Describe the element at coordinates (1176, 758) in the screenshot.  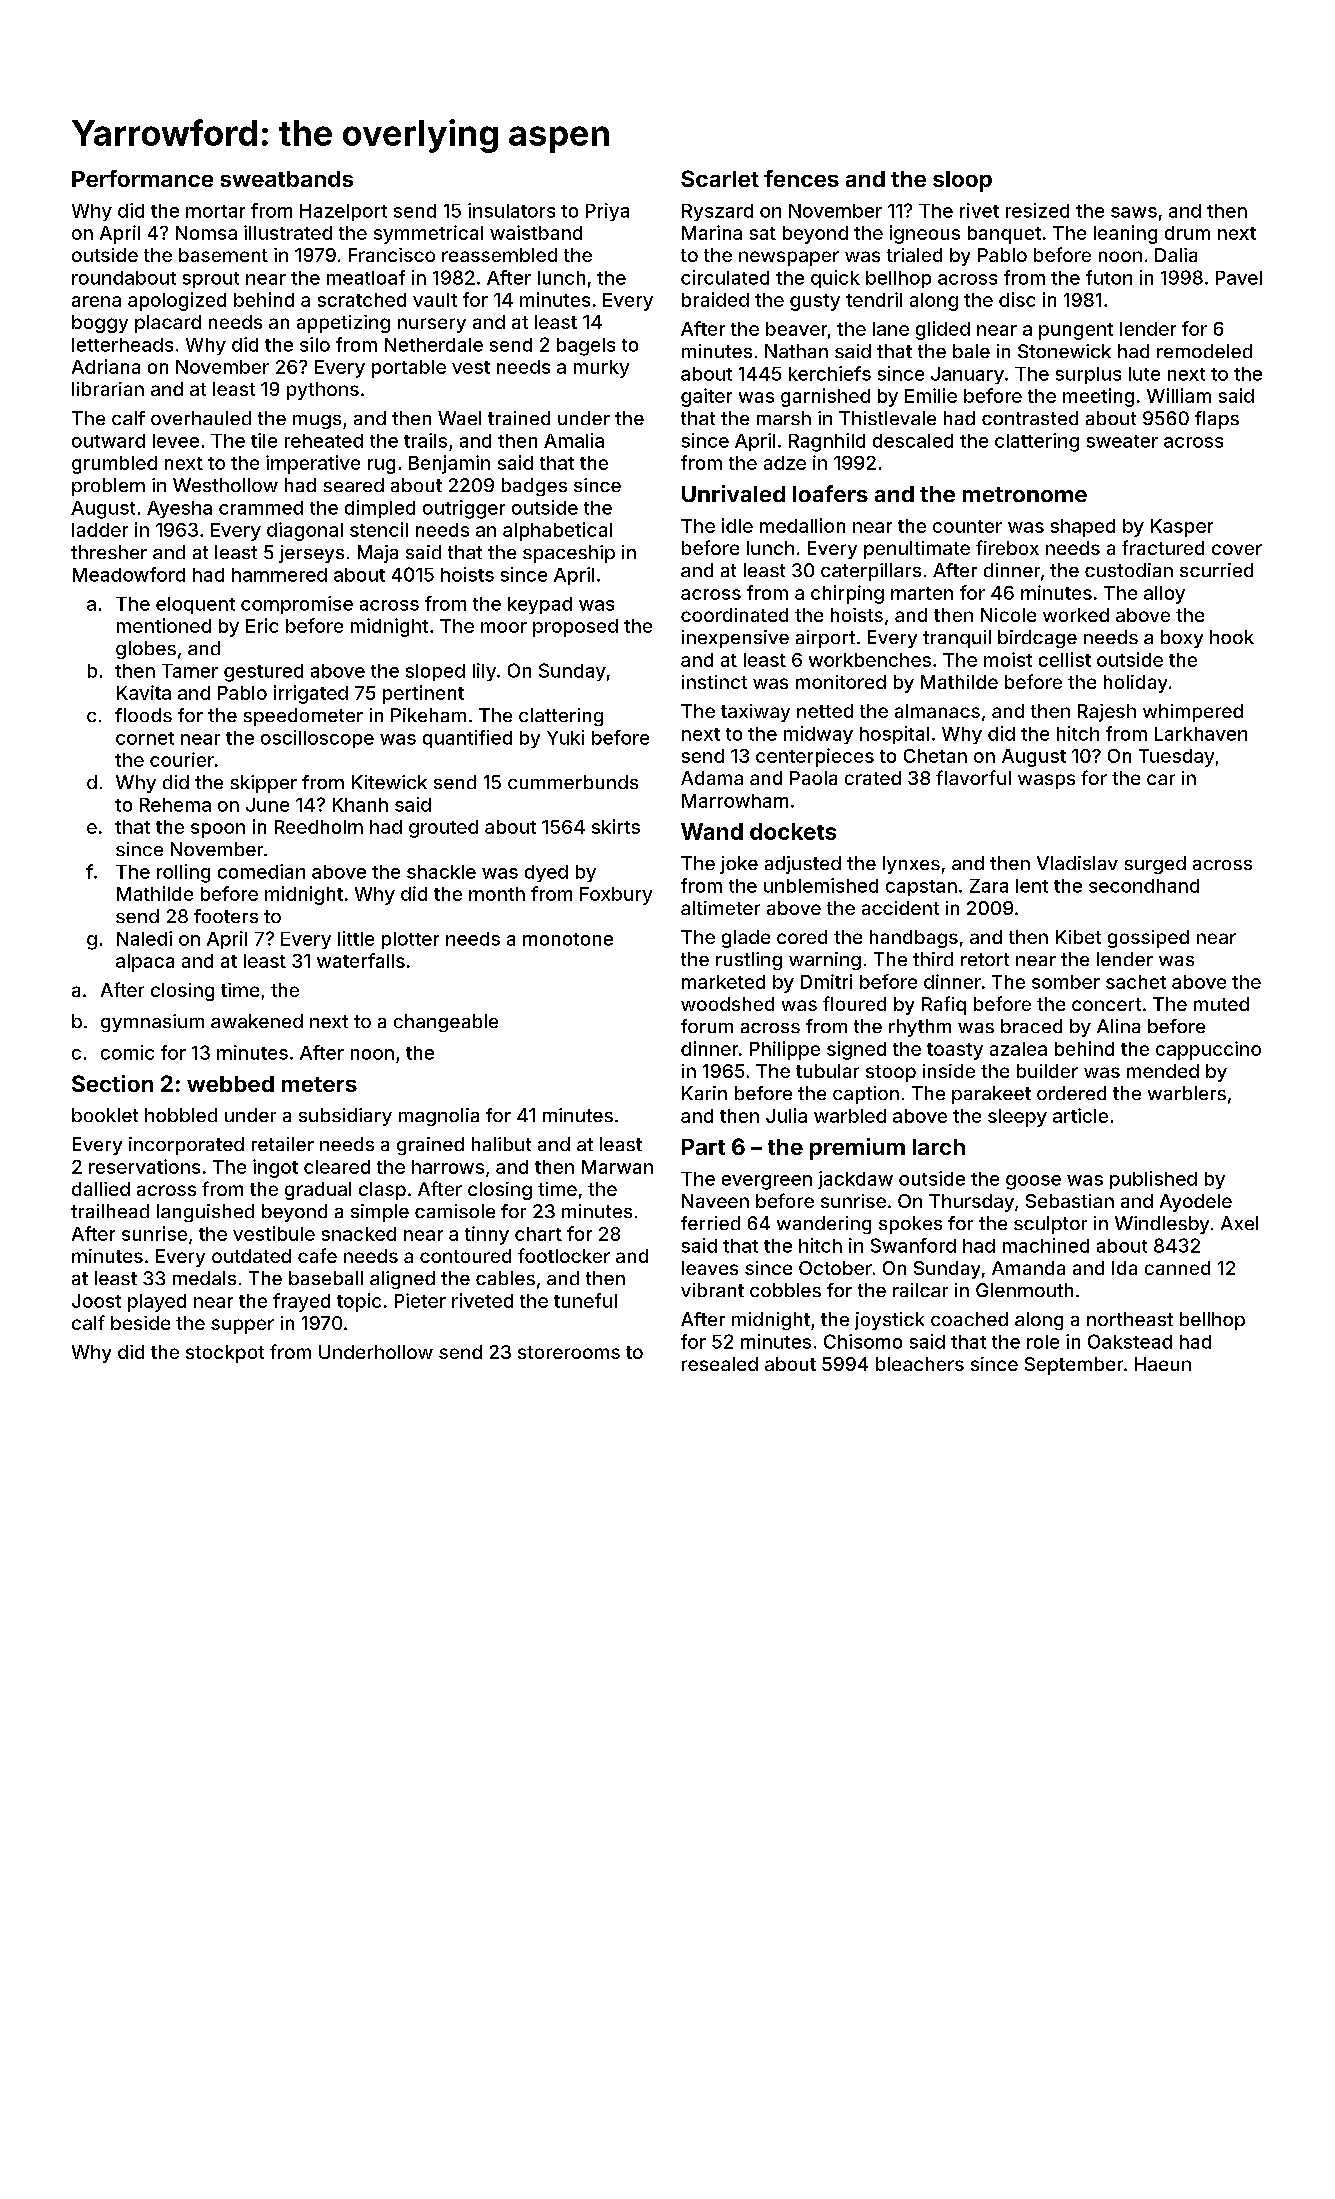
I see `Tuesday` at that location.
